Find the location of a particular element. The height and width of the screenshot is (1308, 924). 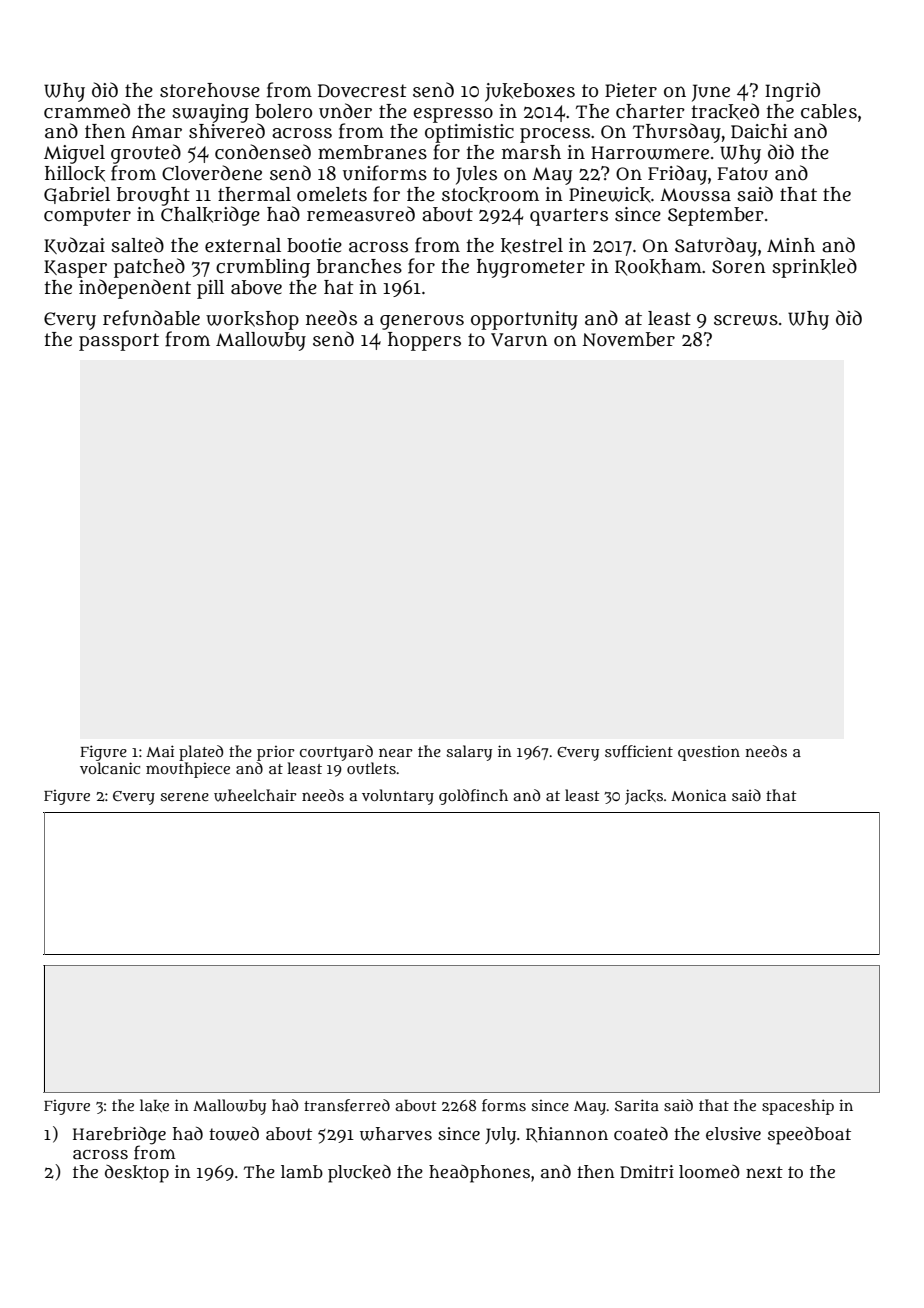

kestrel is located at coordinates (532, 246).
